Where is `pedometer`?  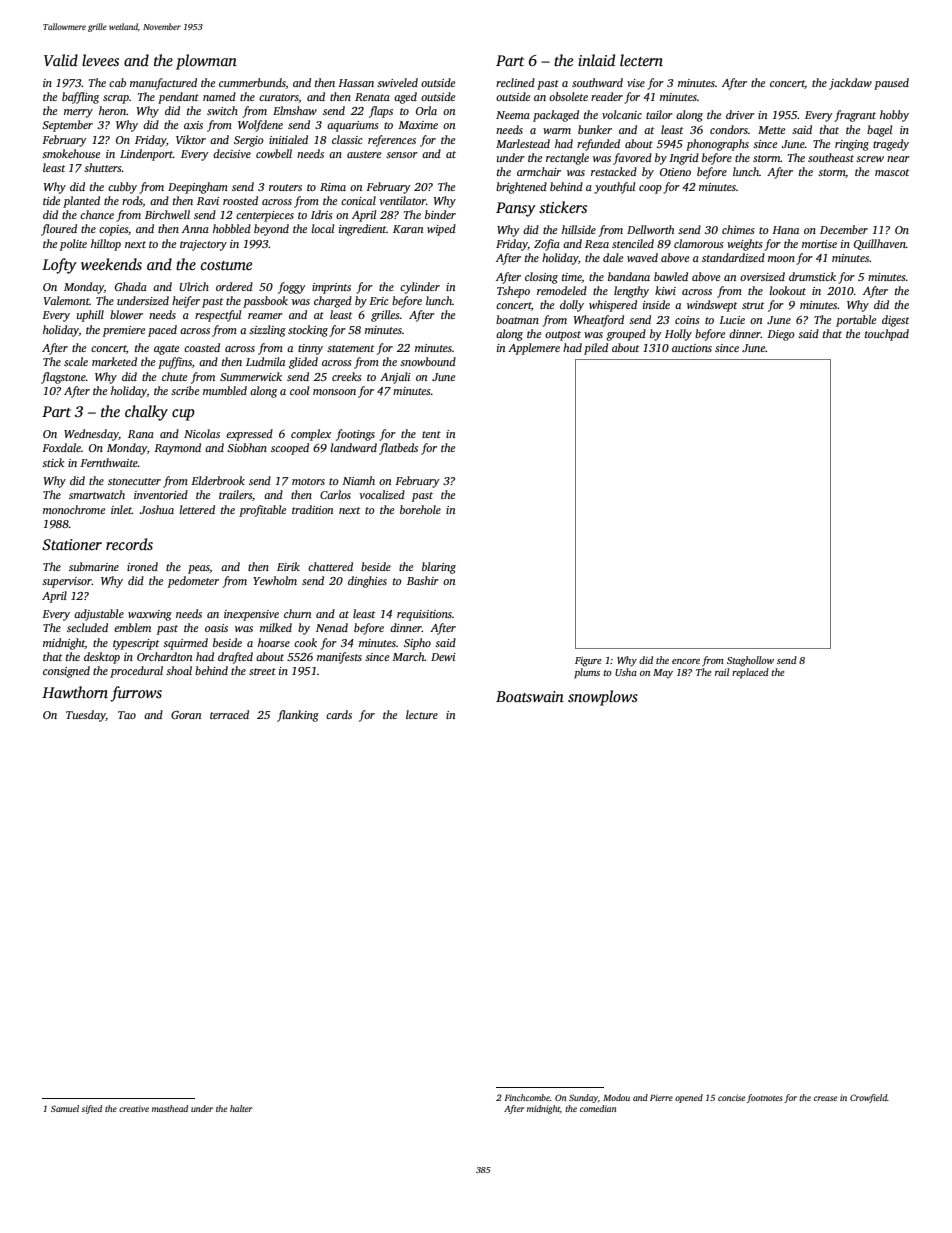 pedometer is located at coordinates (193, 582).
